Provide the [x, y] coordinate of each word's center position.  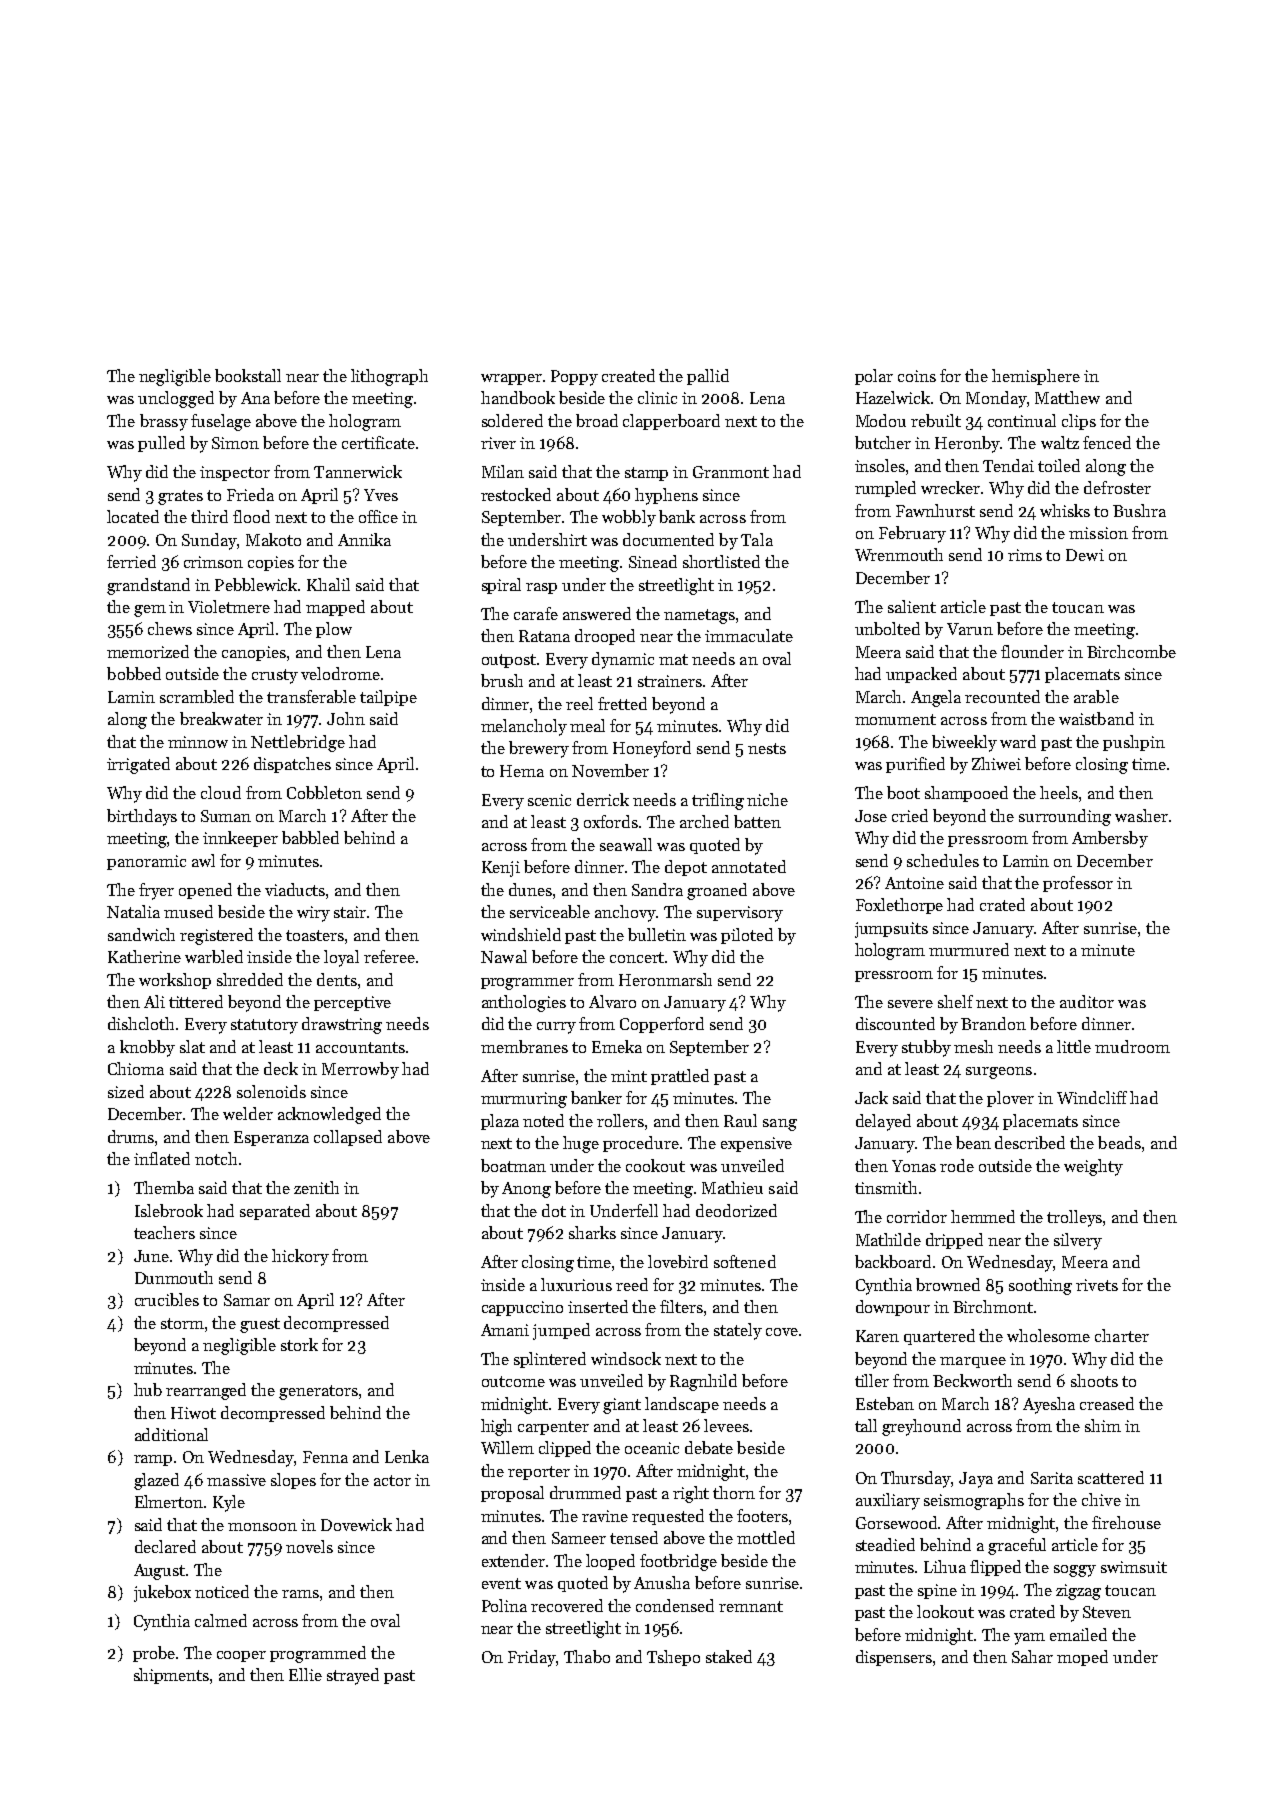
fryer [156, 891]
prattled [680, 1077]
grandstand [148, 586]
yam [1029, 1639]
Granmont [731, 472]
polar [874, 377]
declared [165, 1546]
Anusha [662, 1582]
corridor [917, 1216]
